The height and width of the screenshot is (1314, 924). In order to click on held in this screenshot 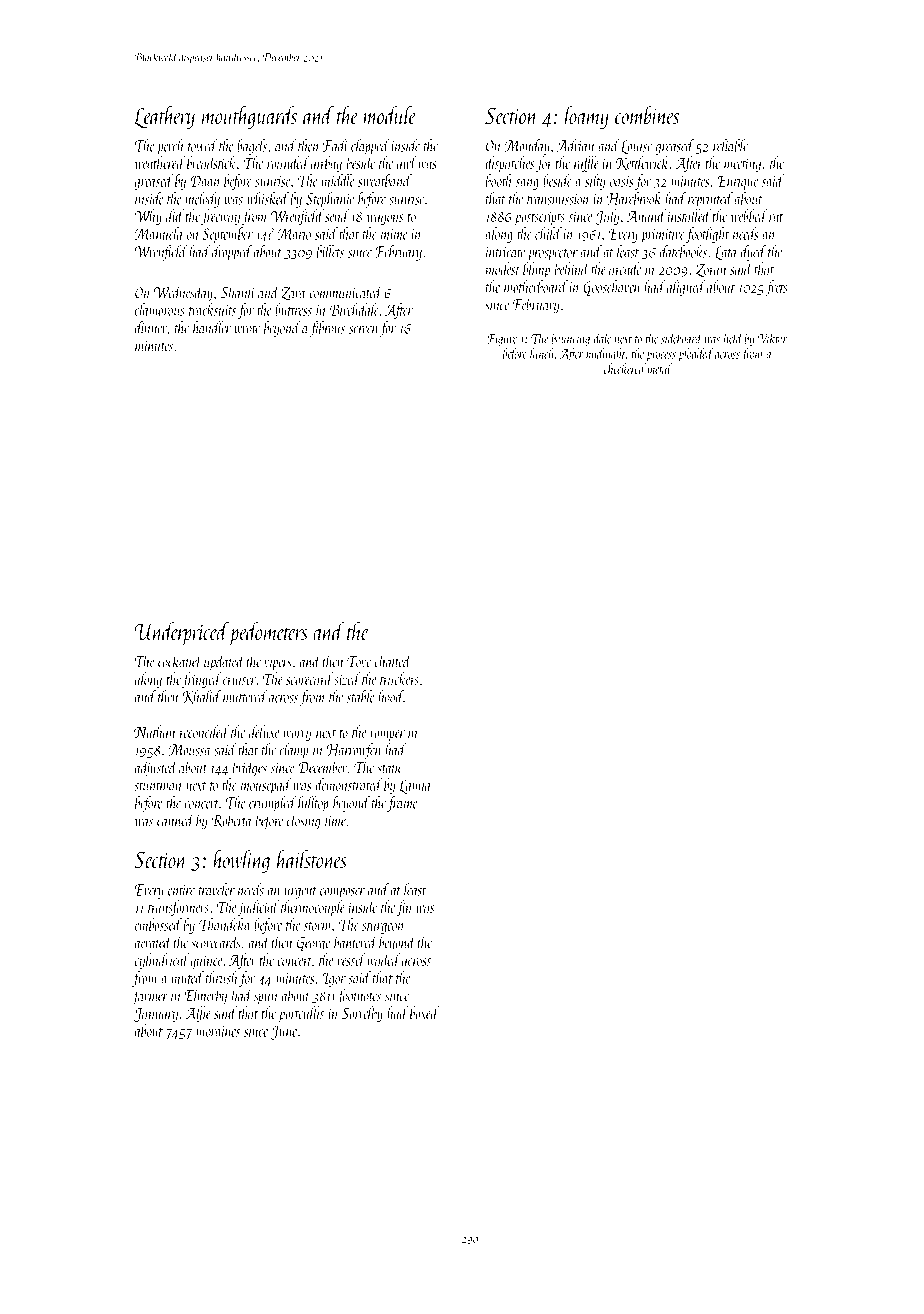, I will do `click(733, 338)`.
